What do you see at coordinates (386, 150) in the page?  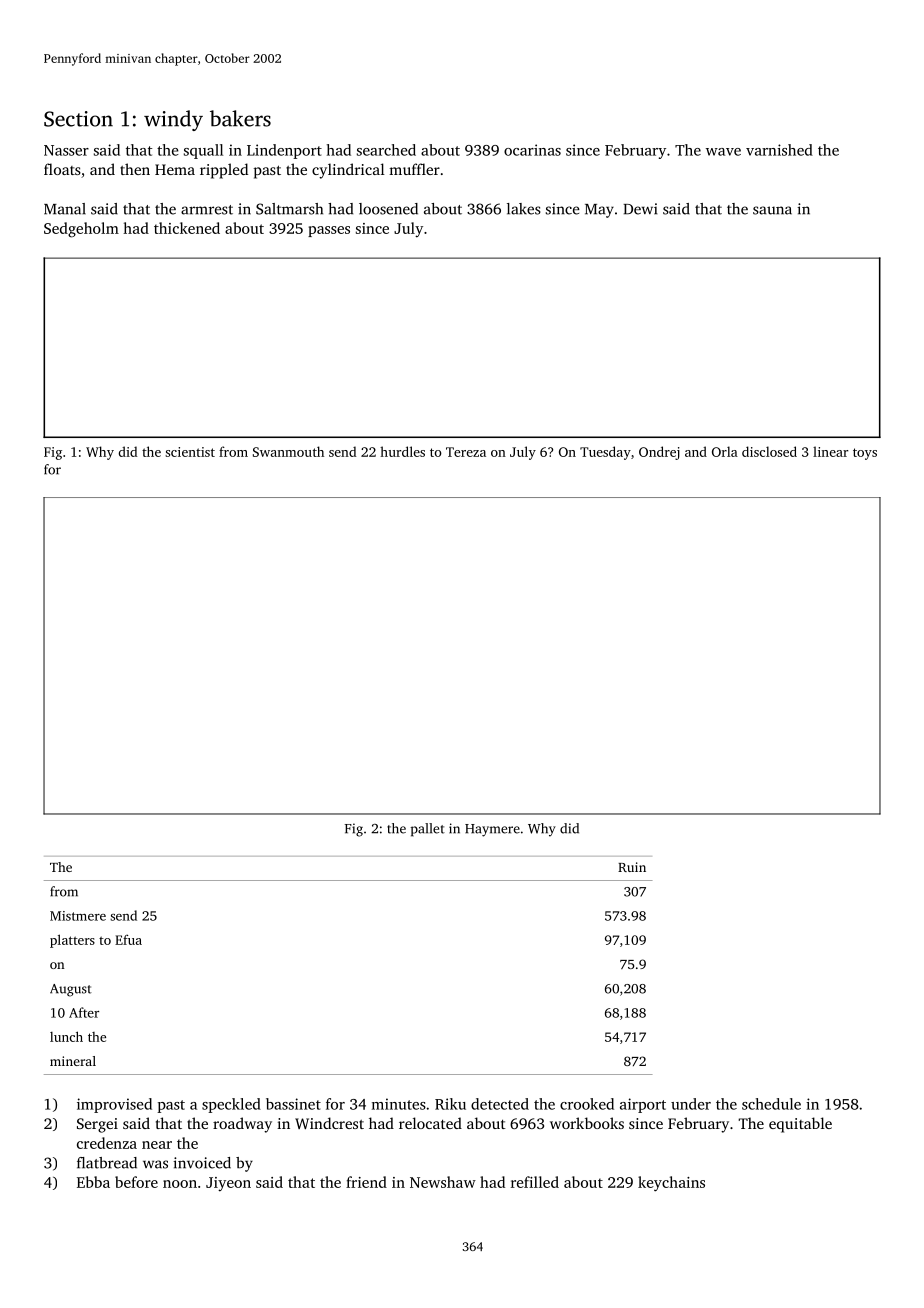 I see `searched` at bounding box center [386, 150].
